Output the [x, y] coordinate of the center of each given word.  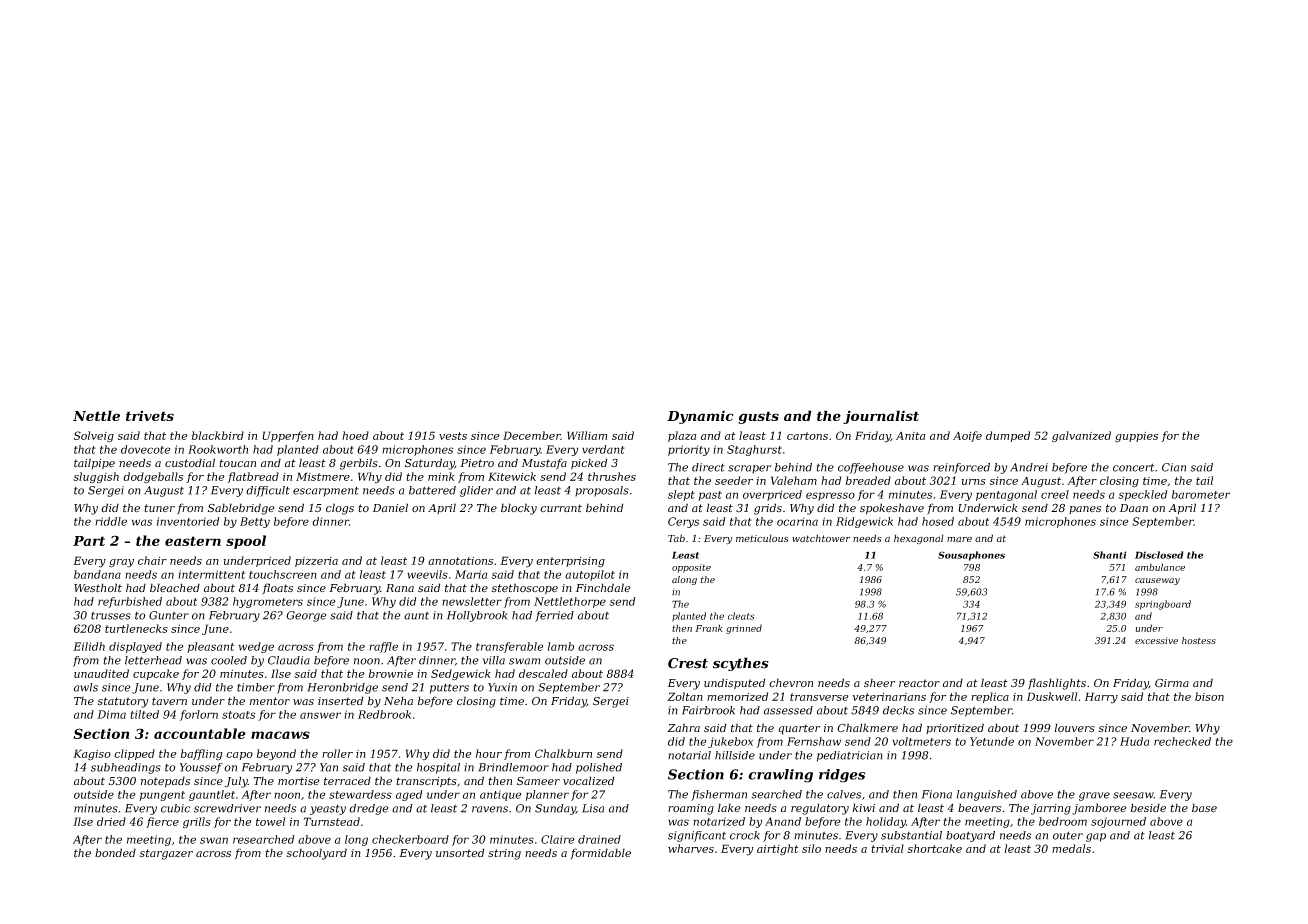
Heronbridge [342, 688]
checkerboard [410, 839]
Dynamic [700, 417]
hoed [355, 435]
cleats [741, 616]
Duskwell [1052, 696]
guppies [1136, 437]
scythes [741, 664]
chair [152, 560]
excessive [1156, 640]
